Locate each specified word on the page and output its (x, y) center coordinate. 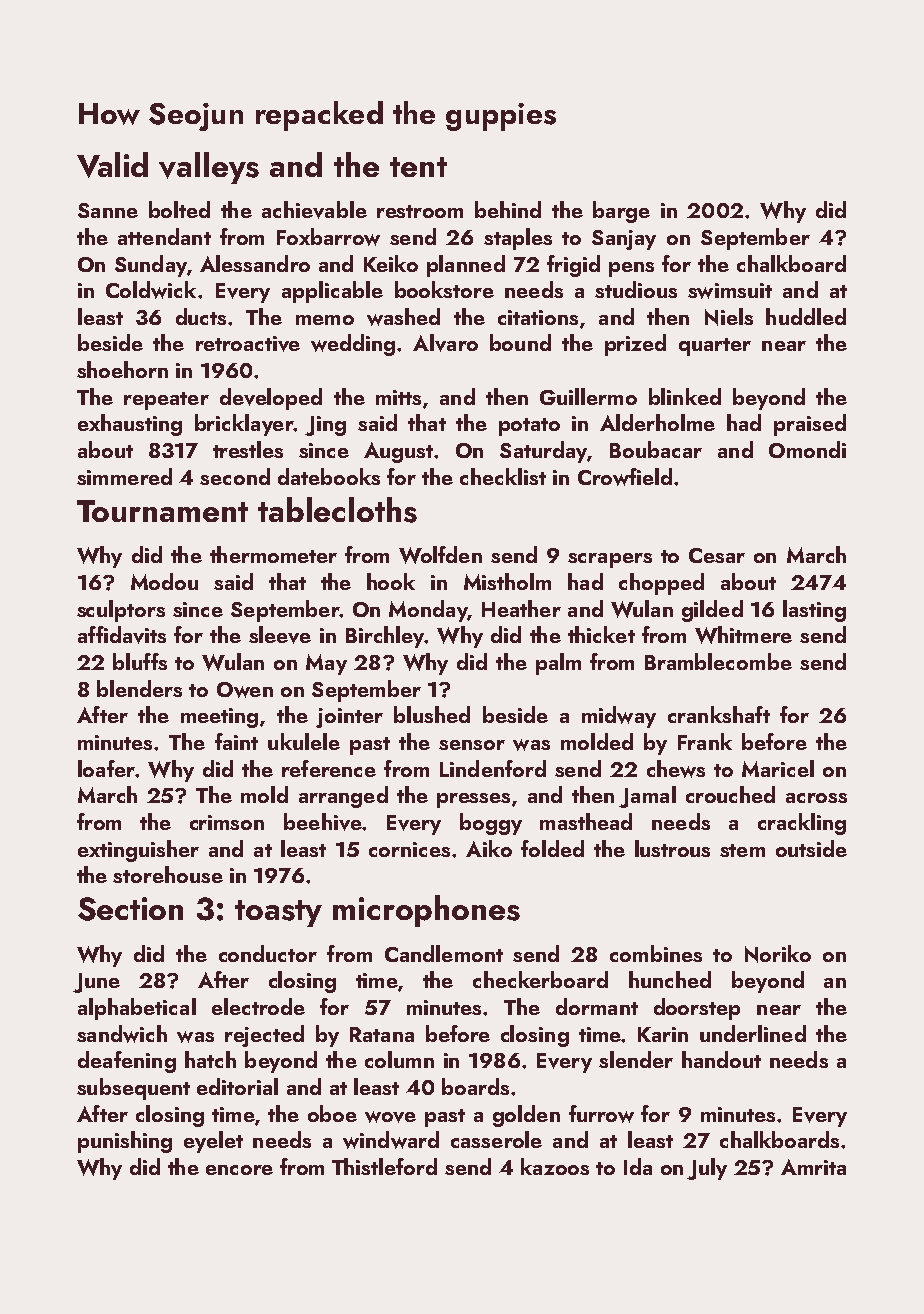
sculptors (121, 611)
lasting (814, 611)
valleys (209, 168)
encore (239, 1170)
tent (418, 167)
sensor (472, 745)
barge (621, 212)
